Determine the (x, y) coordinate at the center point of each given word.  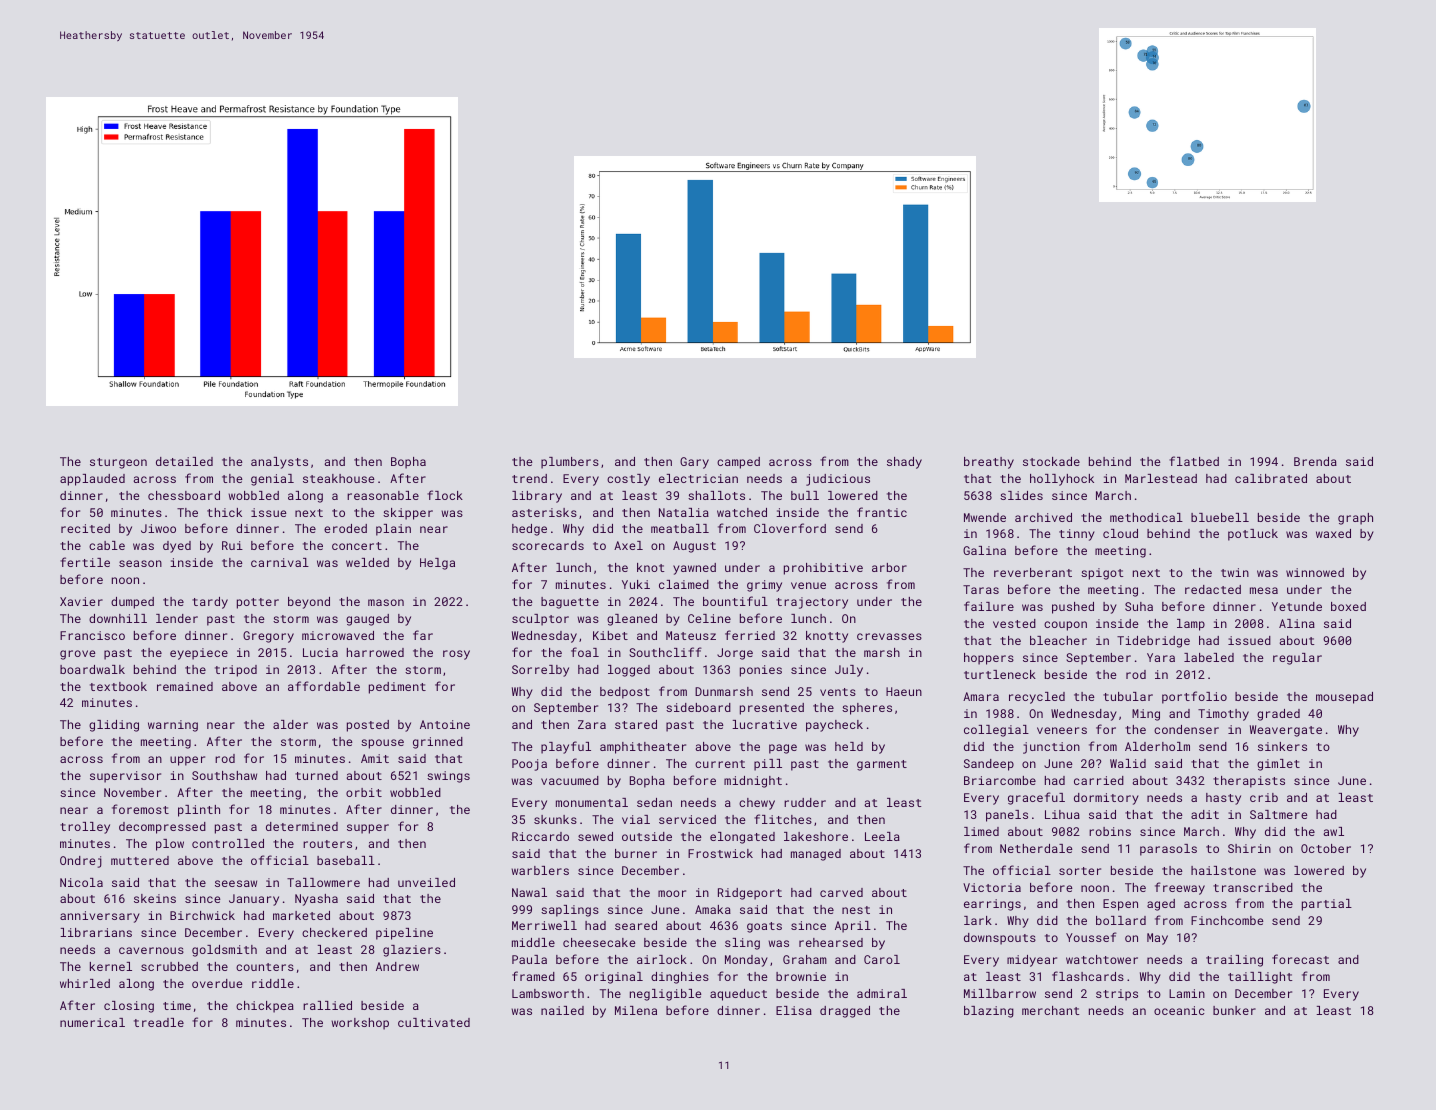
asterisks (544, 512)
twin (1235, 572)
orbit (364, 792)
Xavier (81, 601)
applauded (92, 480)
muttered (140, 860)
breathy (989, 463)
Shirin (1249, 848)
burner (636, 853)
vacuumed (570, 780)
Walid (1128, 763)
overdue (217, 983)
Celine (709, 618)
